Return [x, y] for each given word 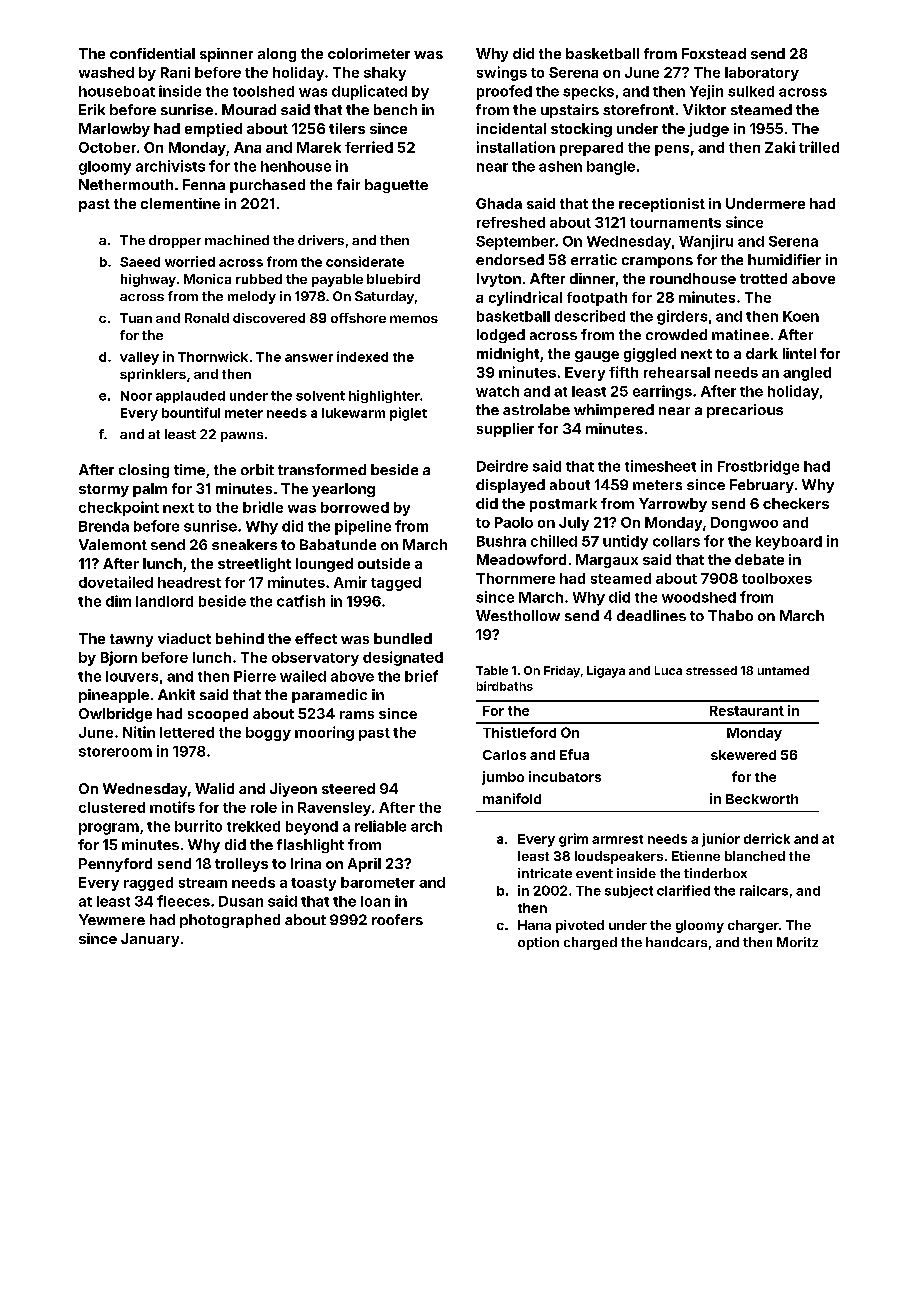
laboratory [762, 74]
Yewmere [112, 919]
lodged [501, 336]
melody [252, 297]
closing [144, 471]
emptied [213, 130]
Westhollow [518, 615]
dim [118, 601]
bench [395, 109]
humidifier [784, 259]
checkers [796, 503]
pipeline [363, 527]
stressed [711, 670]
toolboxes [777, 578]
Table [492, 670]
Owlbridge [115, 715]
